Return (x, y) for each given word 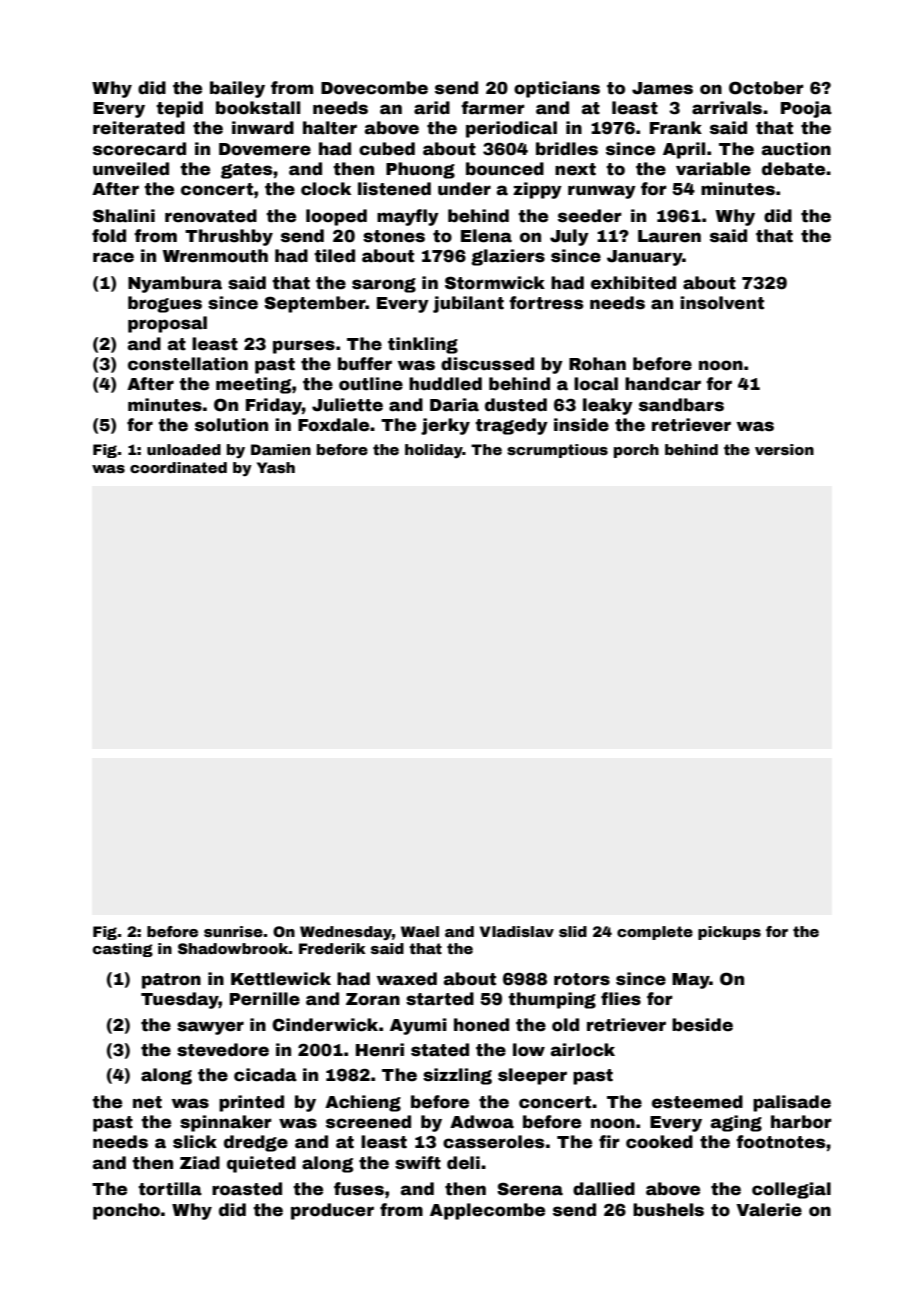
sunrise (233, 931)
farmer (493, 108)
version (784, 449)
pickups (729, 933)
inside (581, 425)
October (766, 88)
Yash (276, 467)
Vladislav (517, 931)
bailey (237, 89)
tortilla (170, 1189)
